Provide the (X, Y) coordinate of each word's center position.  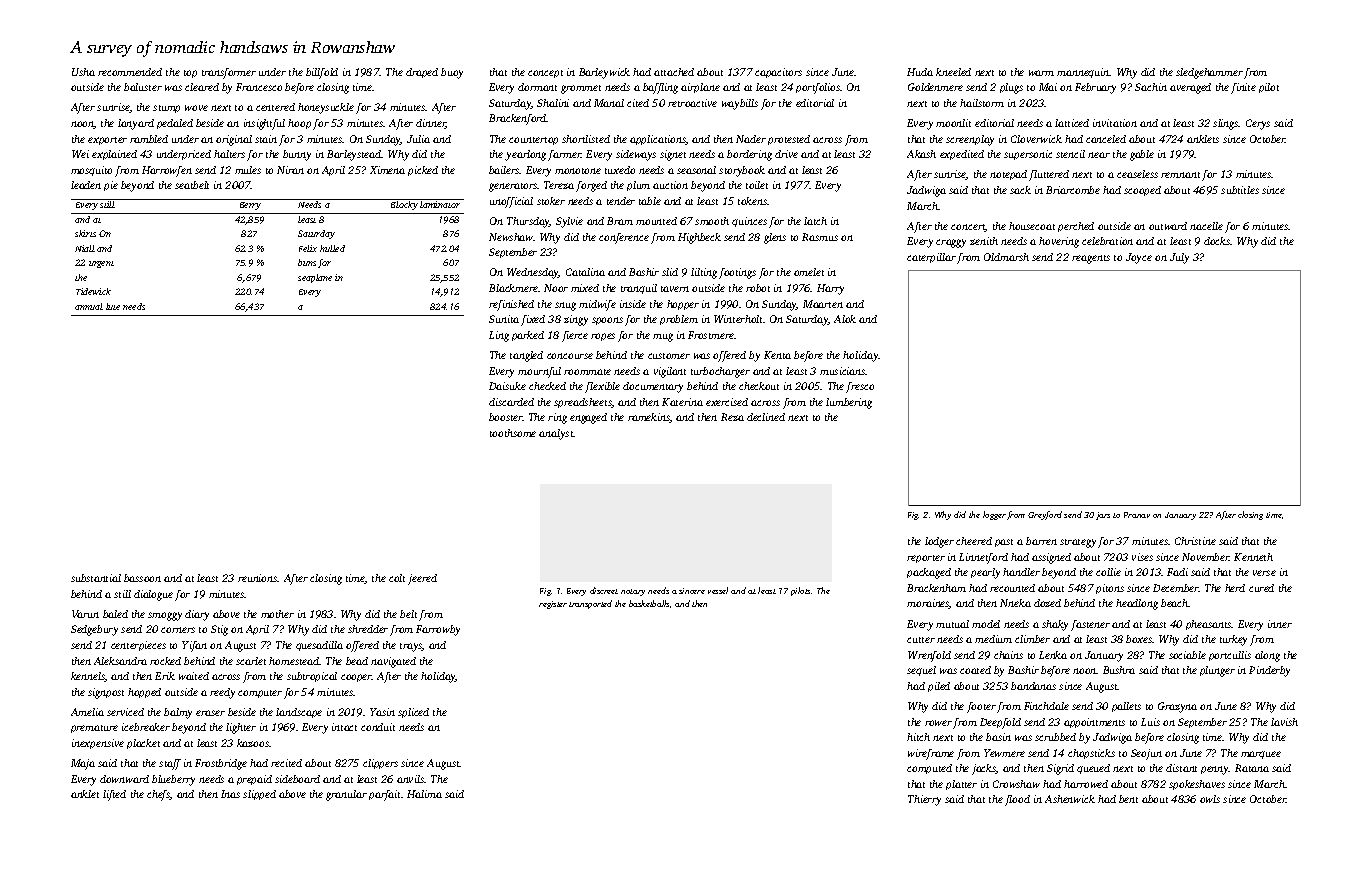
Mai (1048, 87)
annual (89, 306)
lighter (241, 728)
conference (624, 238)
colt (397, 578)
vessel (718, 590)
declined (766, 417)
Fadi (1177, 572)
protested (789, 140)
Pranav (1137, 515)
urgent (101, 264)
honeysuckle (326, 108)
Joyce (1139, 258)
